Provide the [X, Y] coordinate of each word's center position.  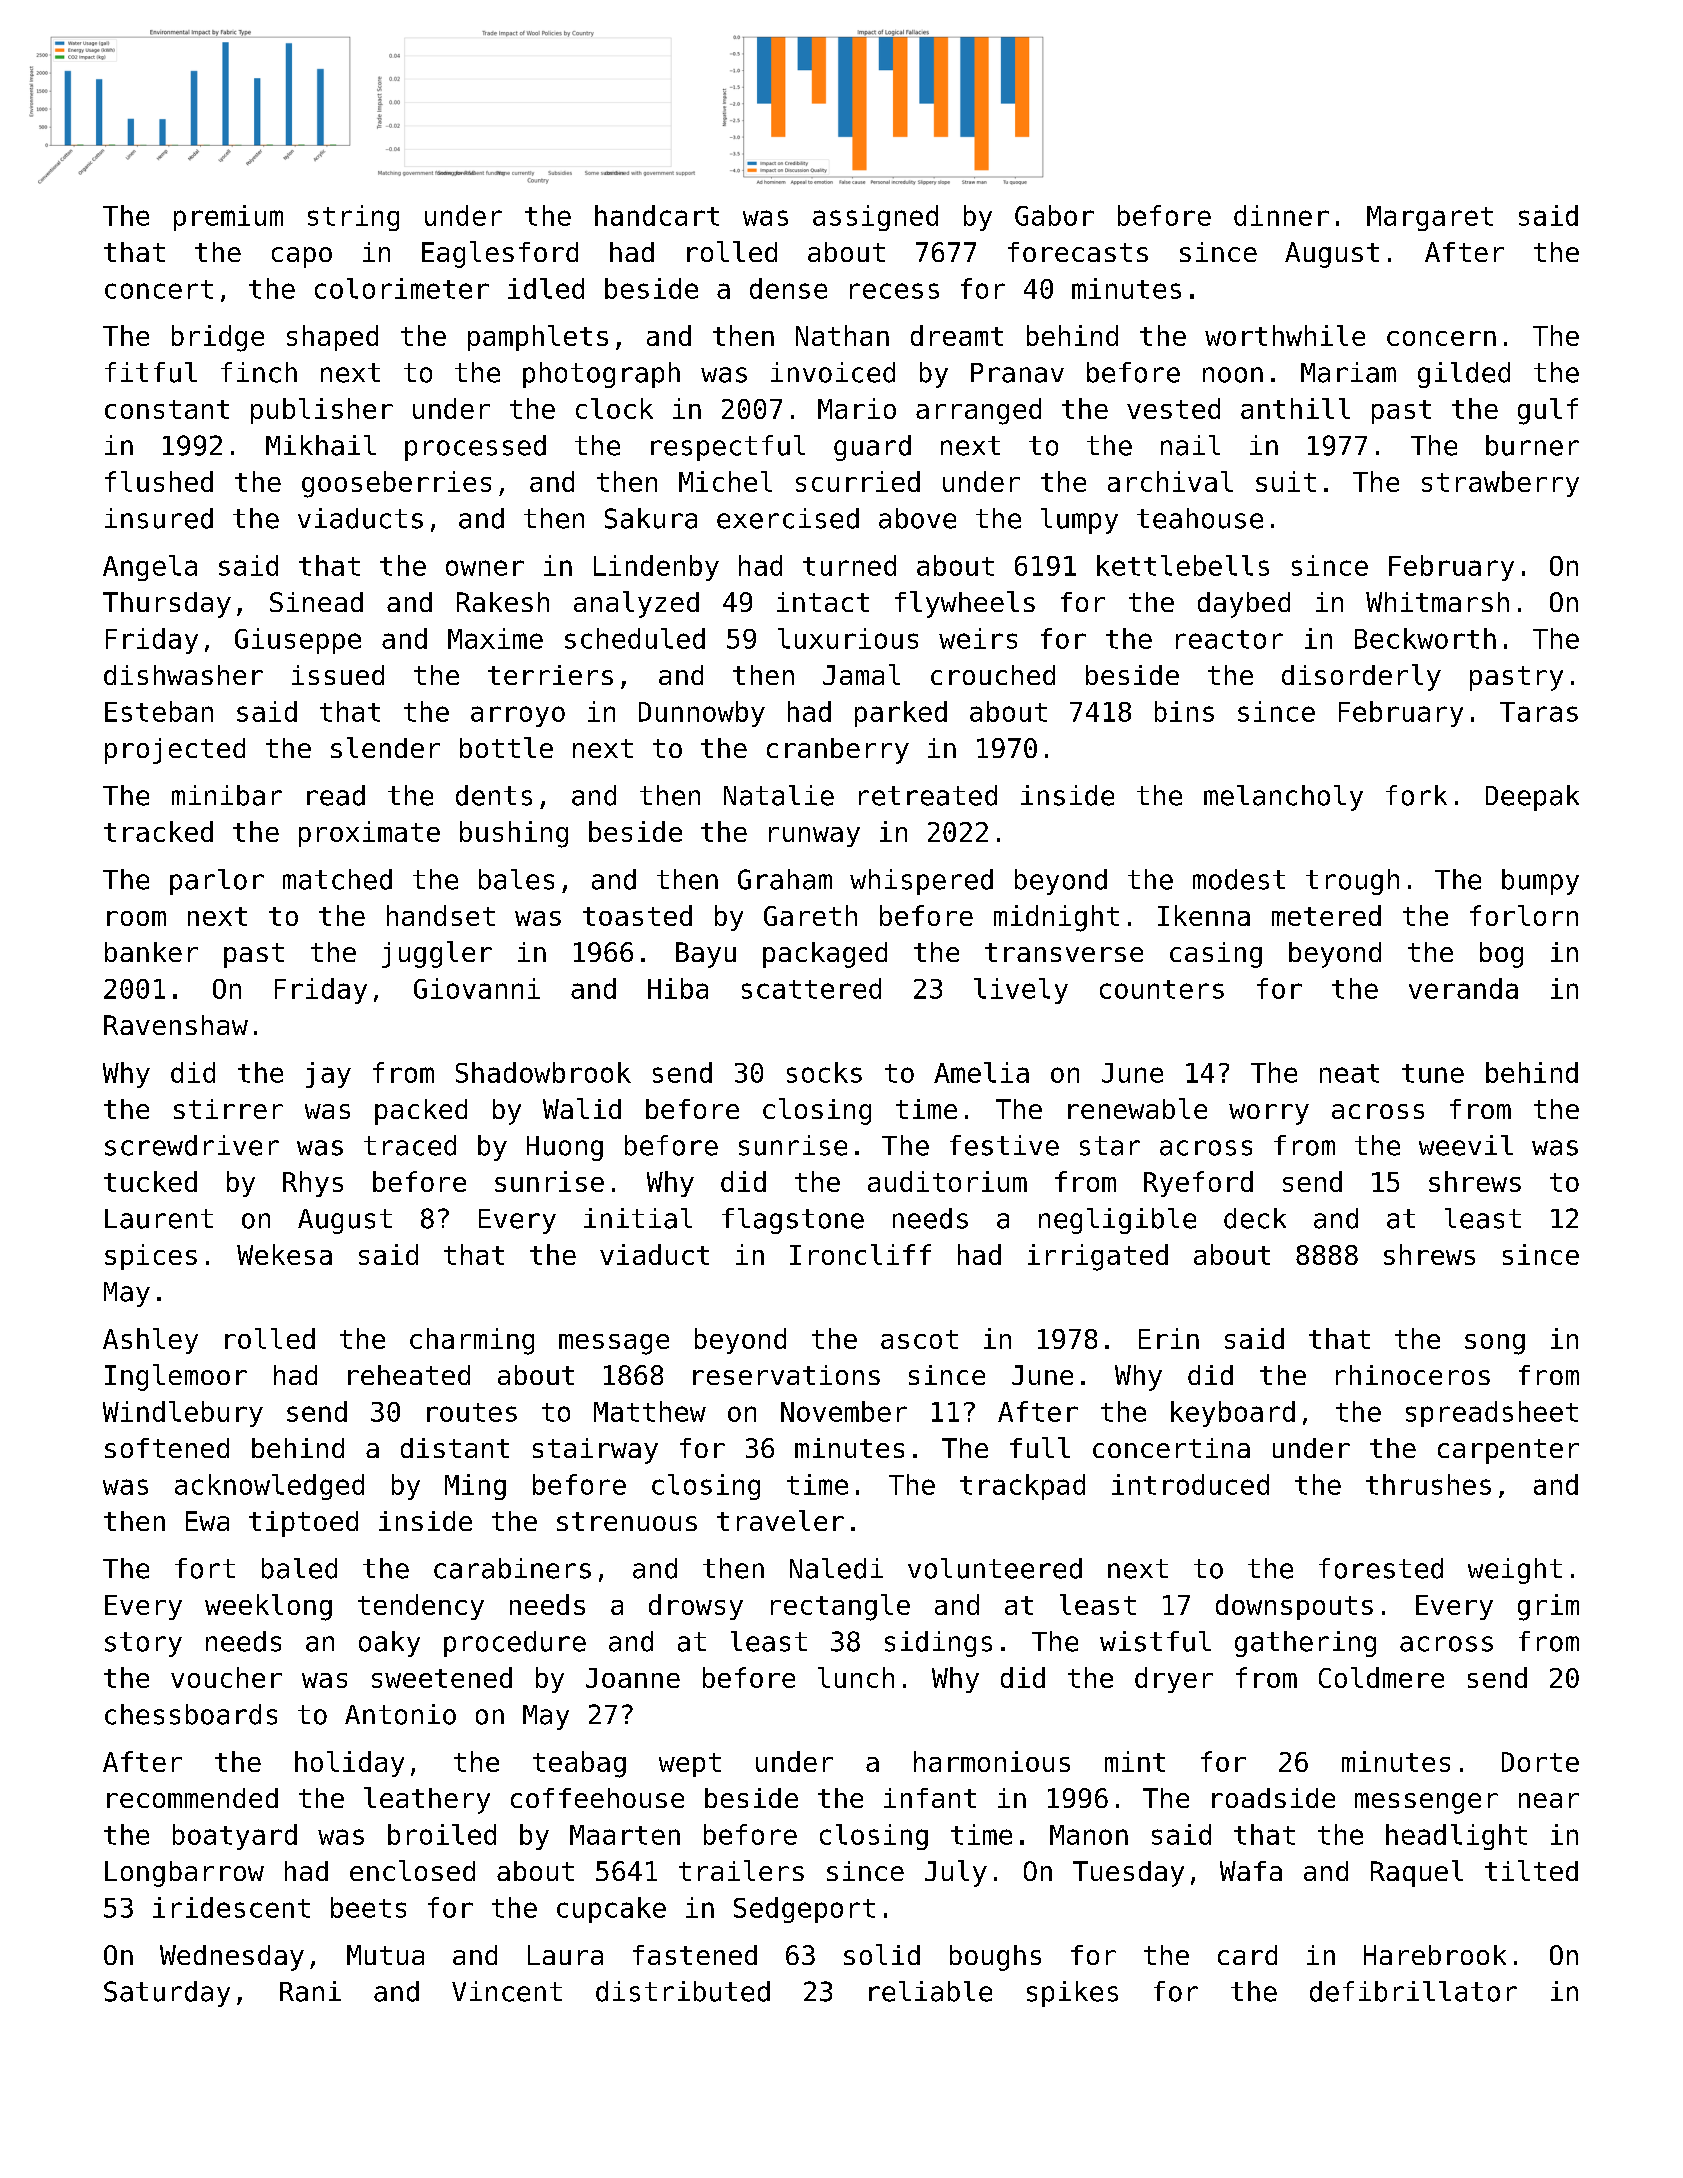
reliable [930, 1991]
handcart [657, 215]
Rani [310, 1991]
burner [1532, 445]
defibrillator [1413, 1991]
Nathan [842, 335]
